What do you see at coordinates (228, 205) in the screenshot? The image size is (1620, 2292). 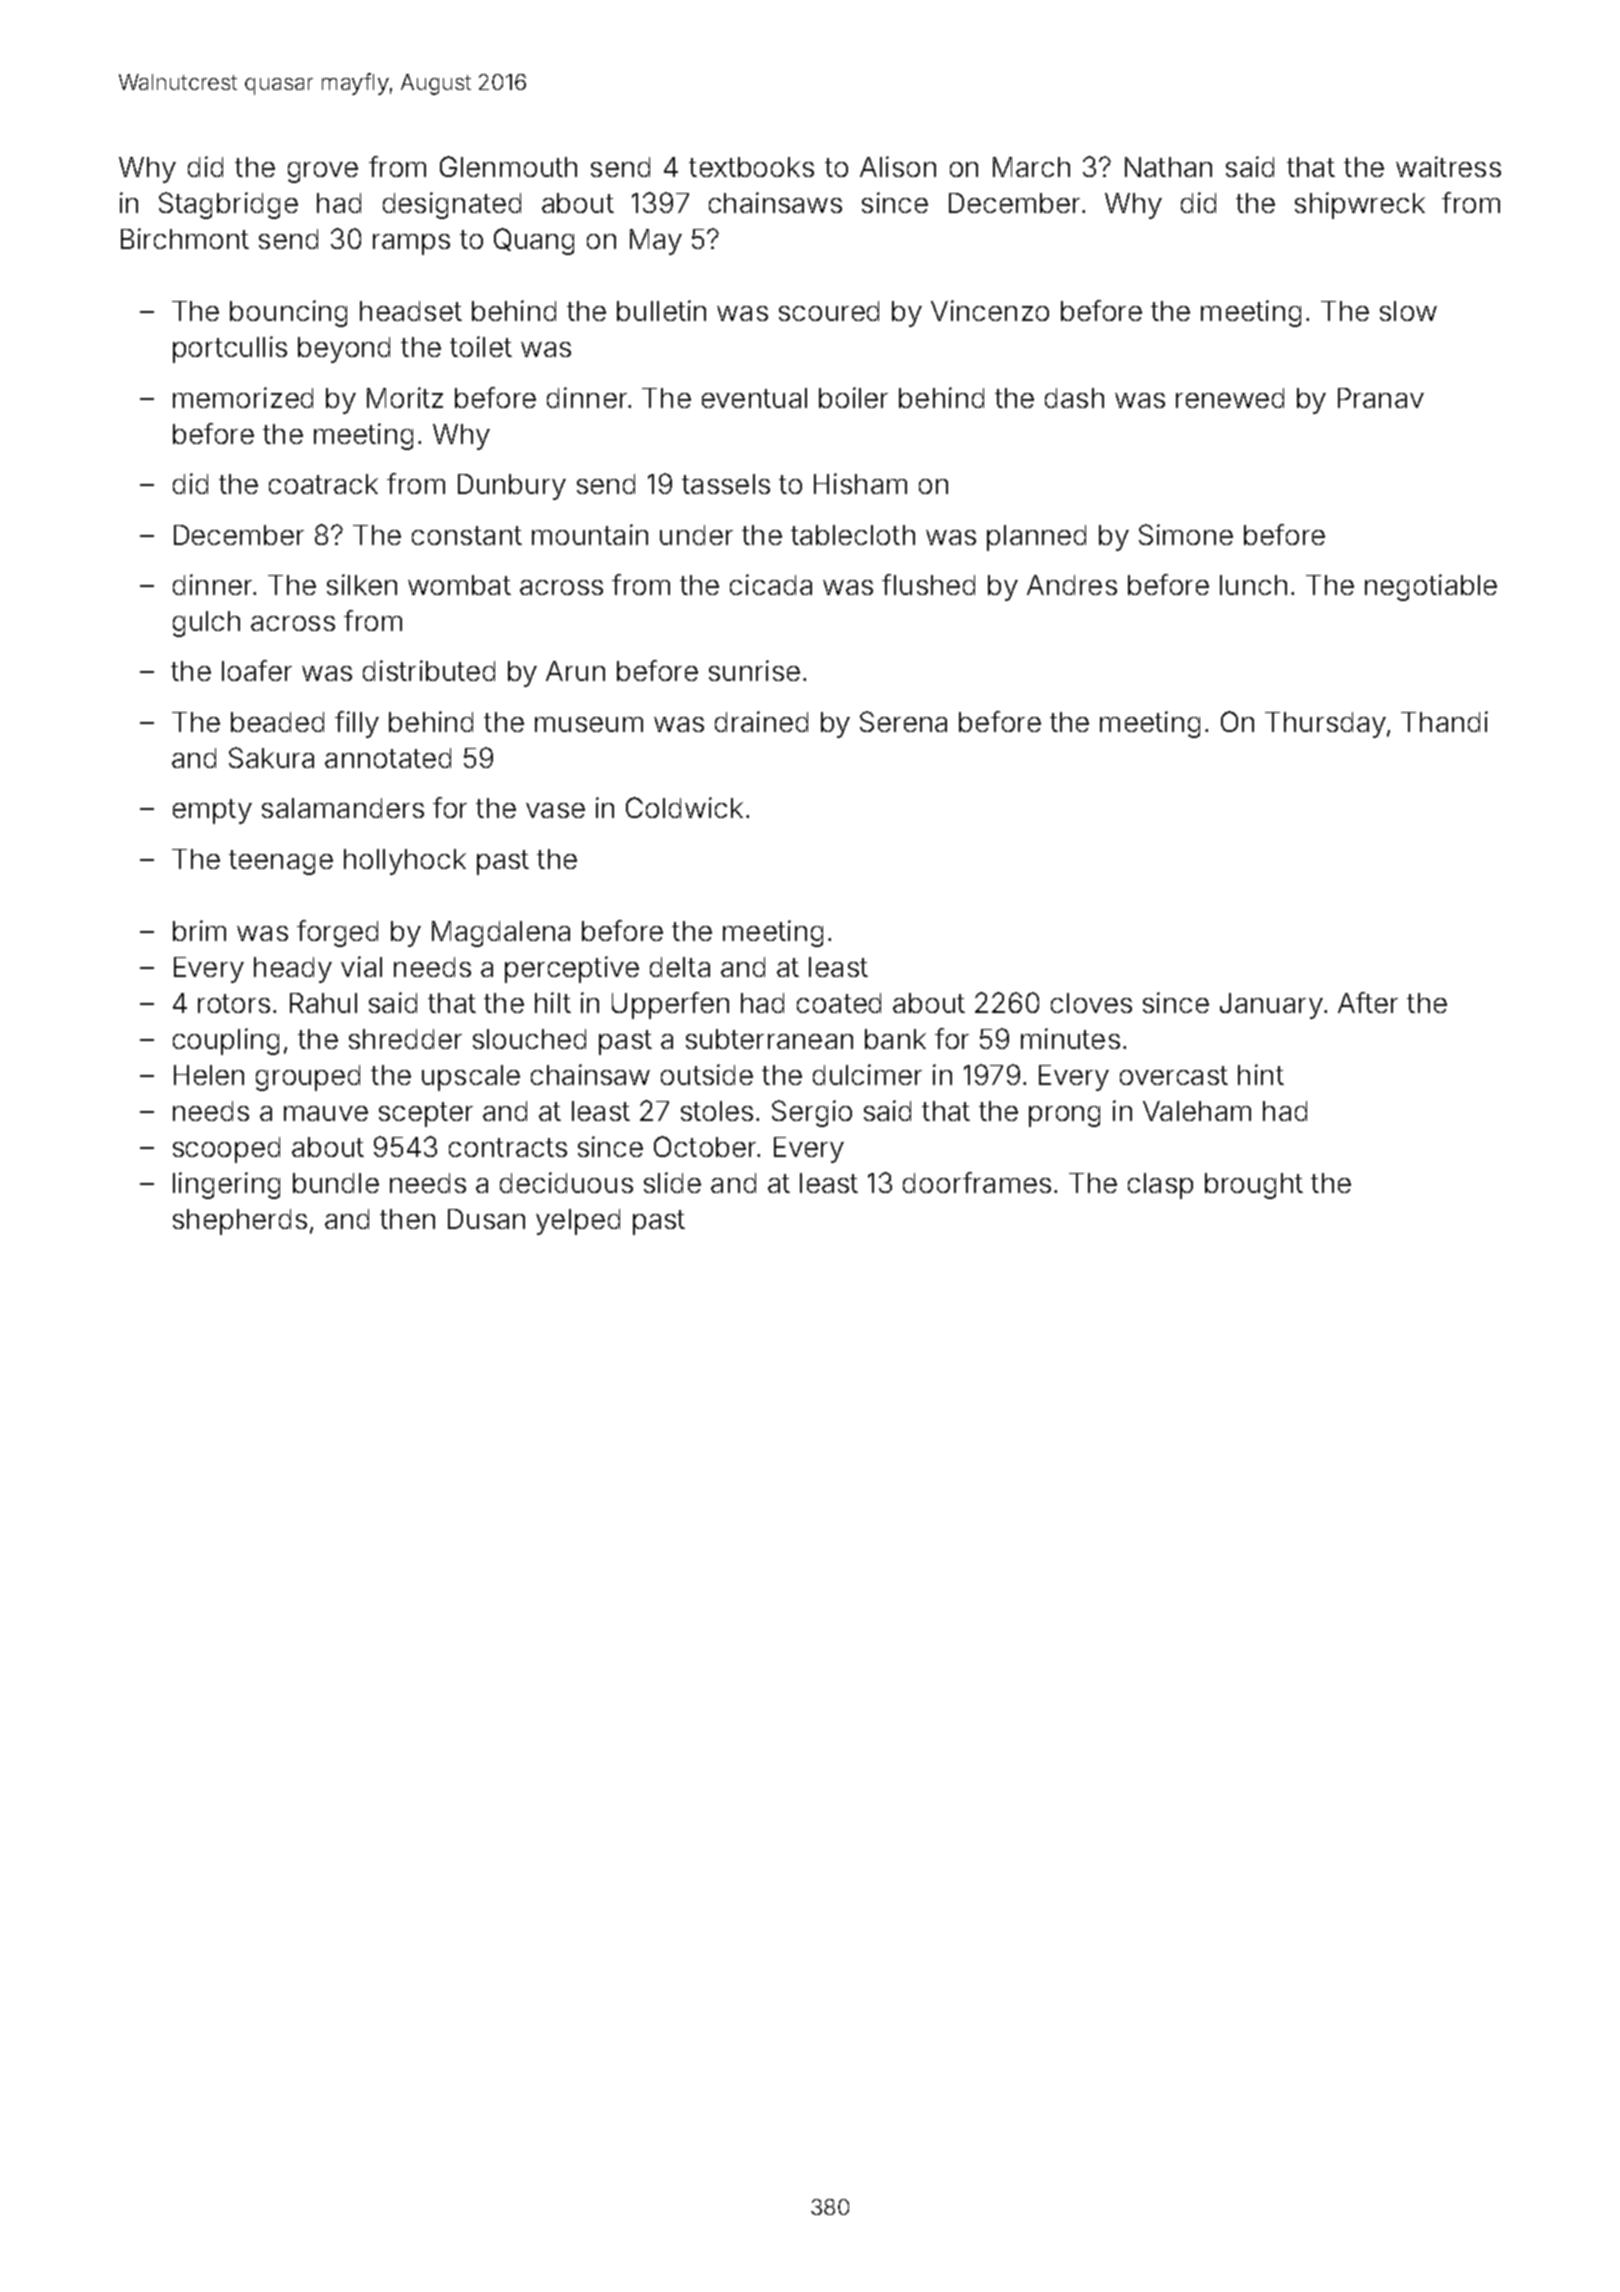 I see `Stagbridge` at bounding box center [228, 205].
